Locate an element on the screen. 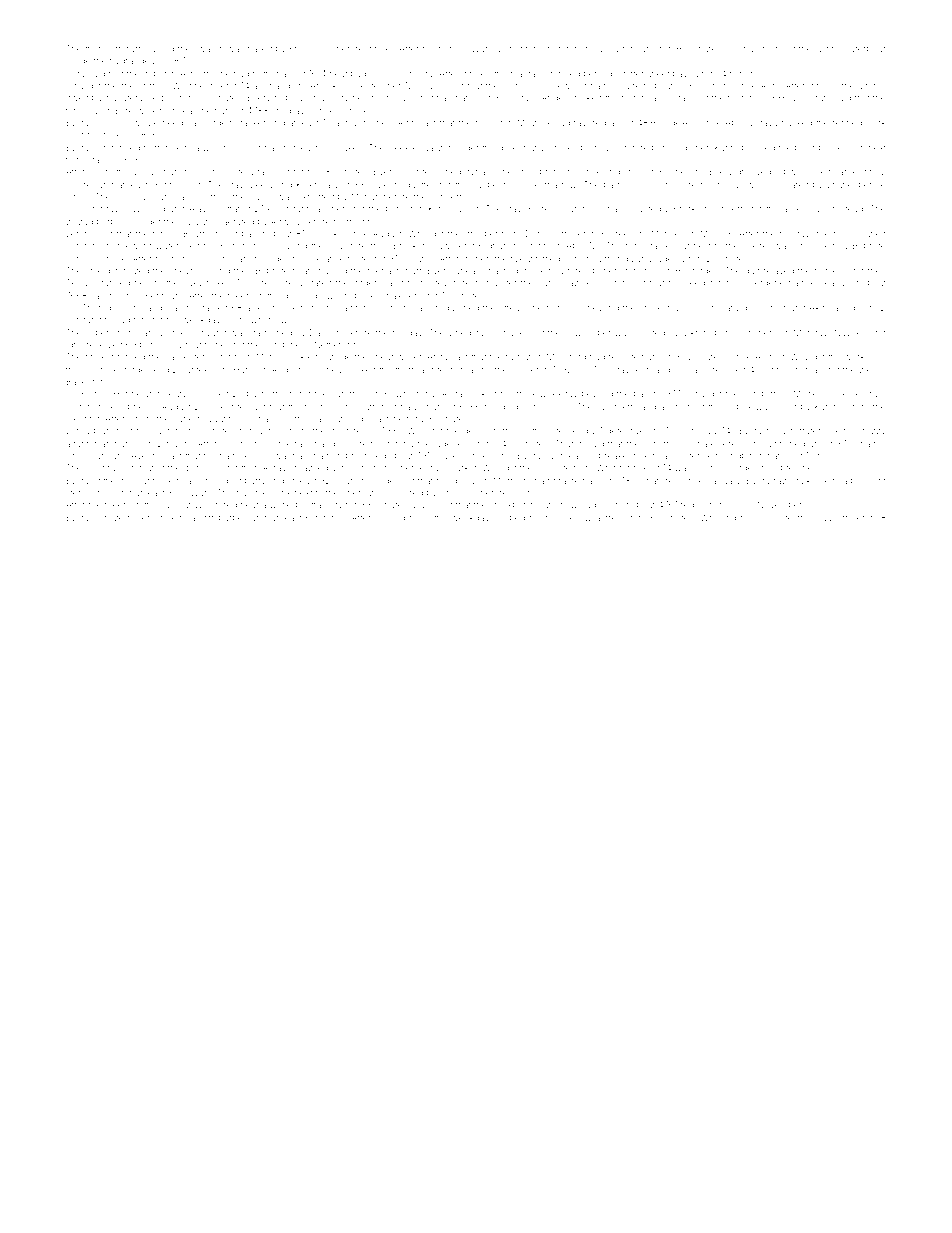 Image resolution: width=952 pixels, height=1233 pixels. halibut is located at coordinates (489, 122).
